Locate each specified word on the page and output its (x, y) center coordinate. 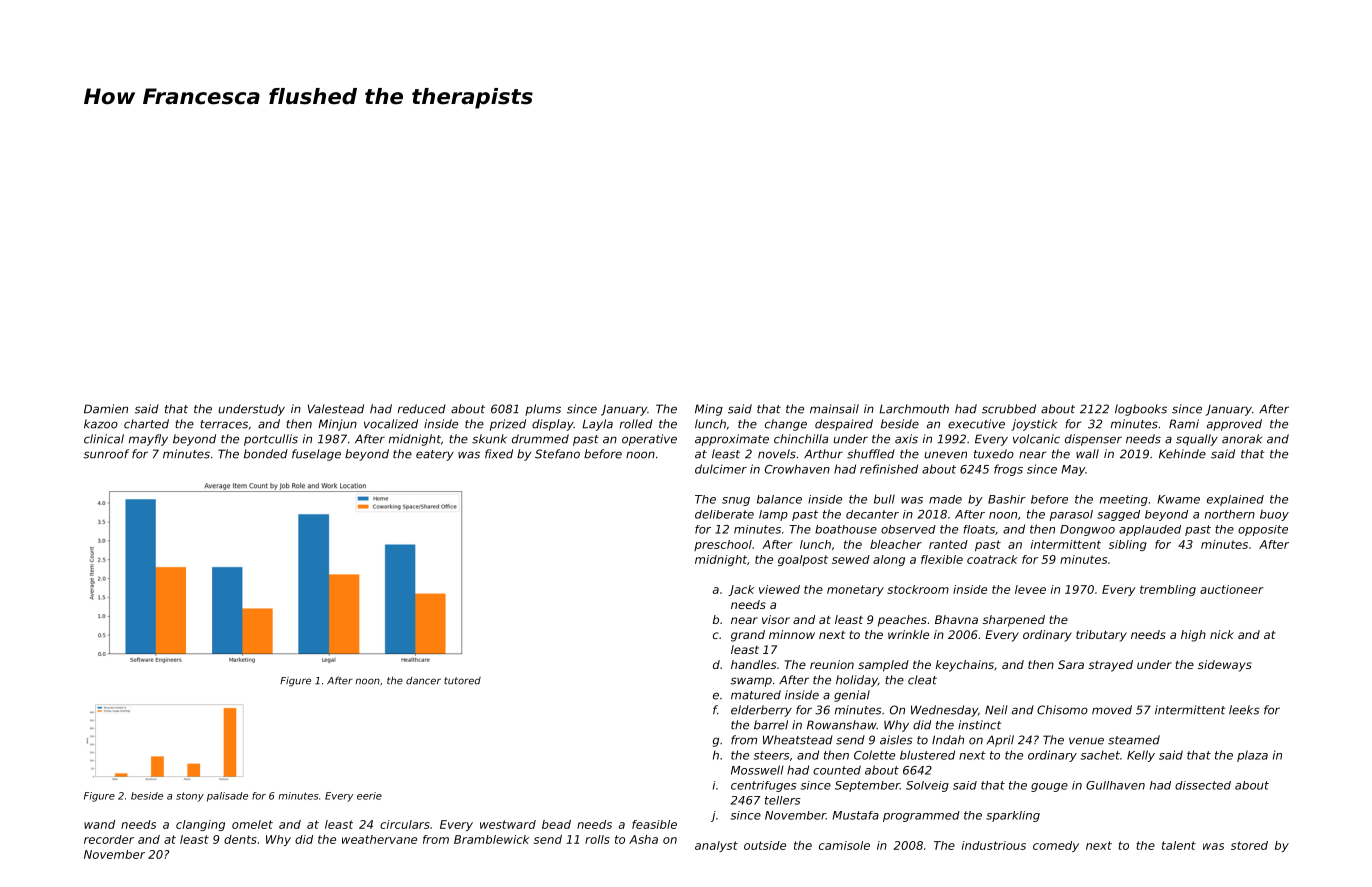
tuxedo (994, 454)
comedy (1056, 846)
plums (543, 410)
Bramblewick (491, 839)
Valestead (336, 409)
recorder (109, 839)
